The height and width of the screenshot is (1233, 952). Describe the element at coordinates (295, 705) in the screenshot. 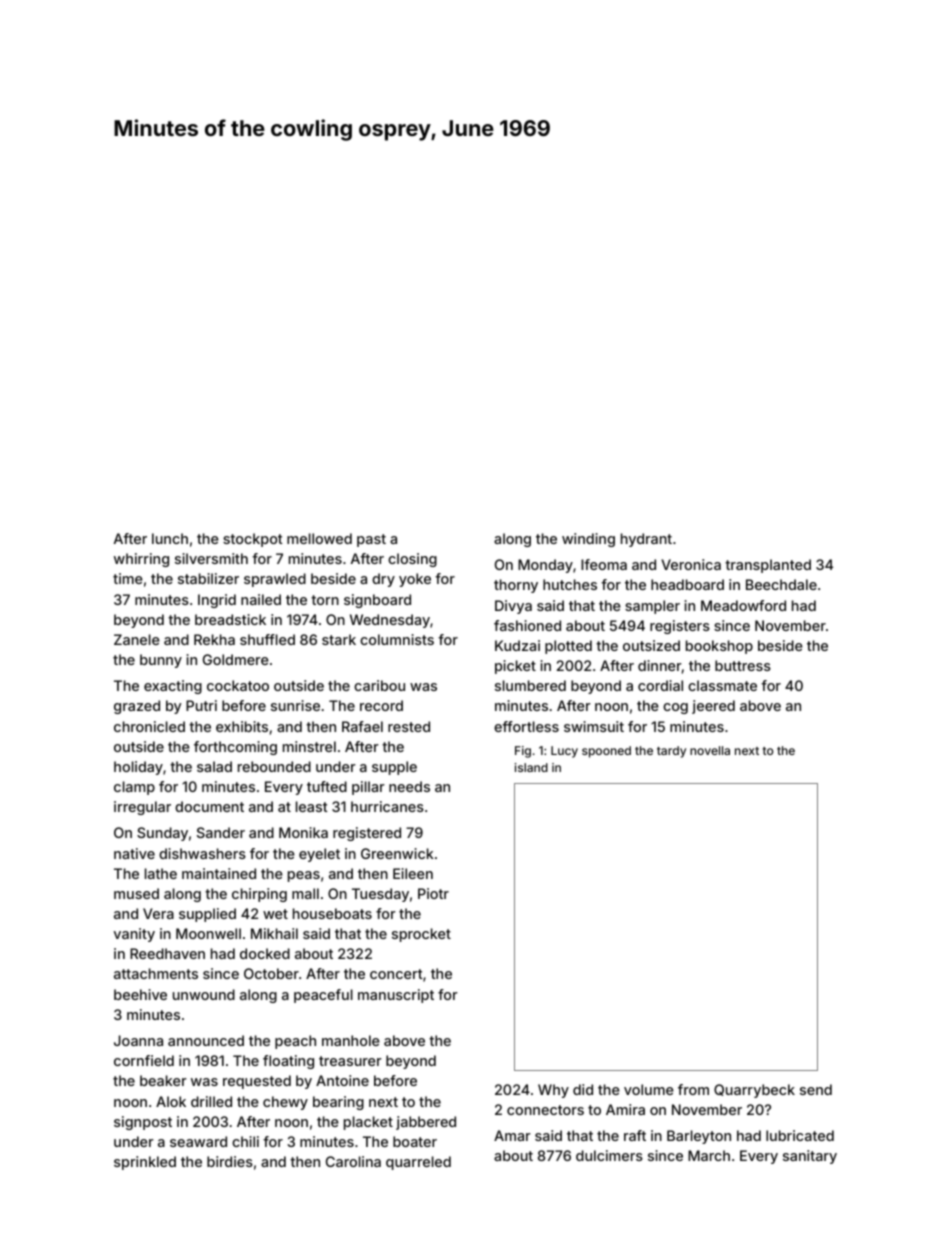

I see `sunrise` at that location.
